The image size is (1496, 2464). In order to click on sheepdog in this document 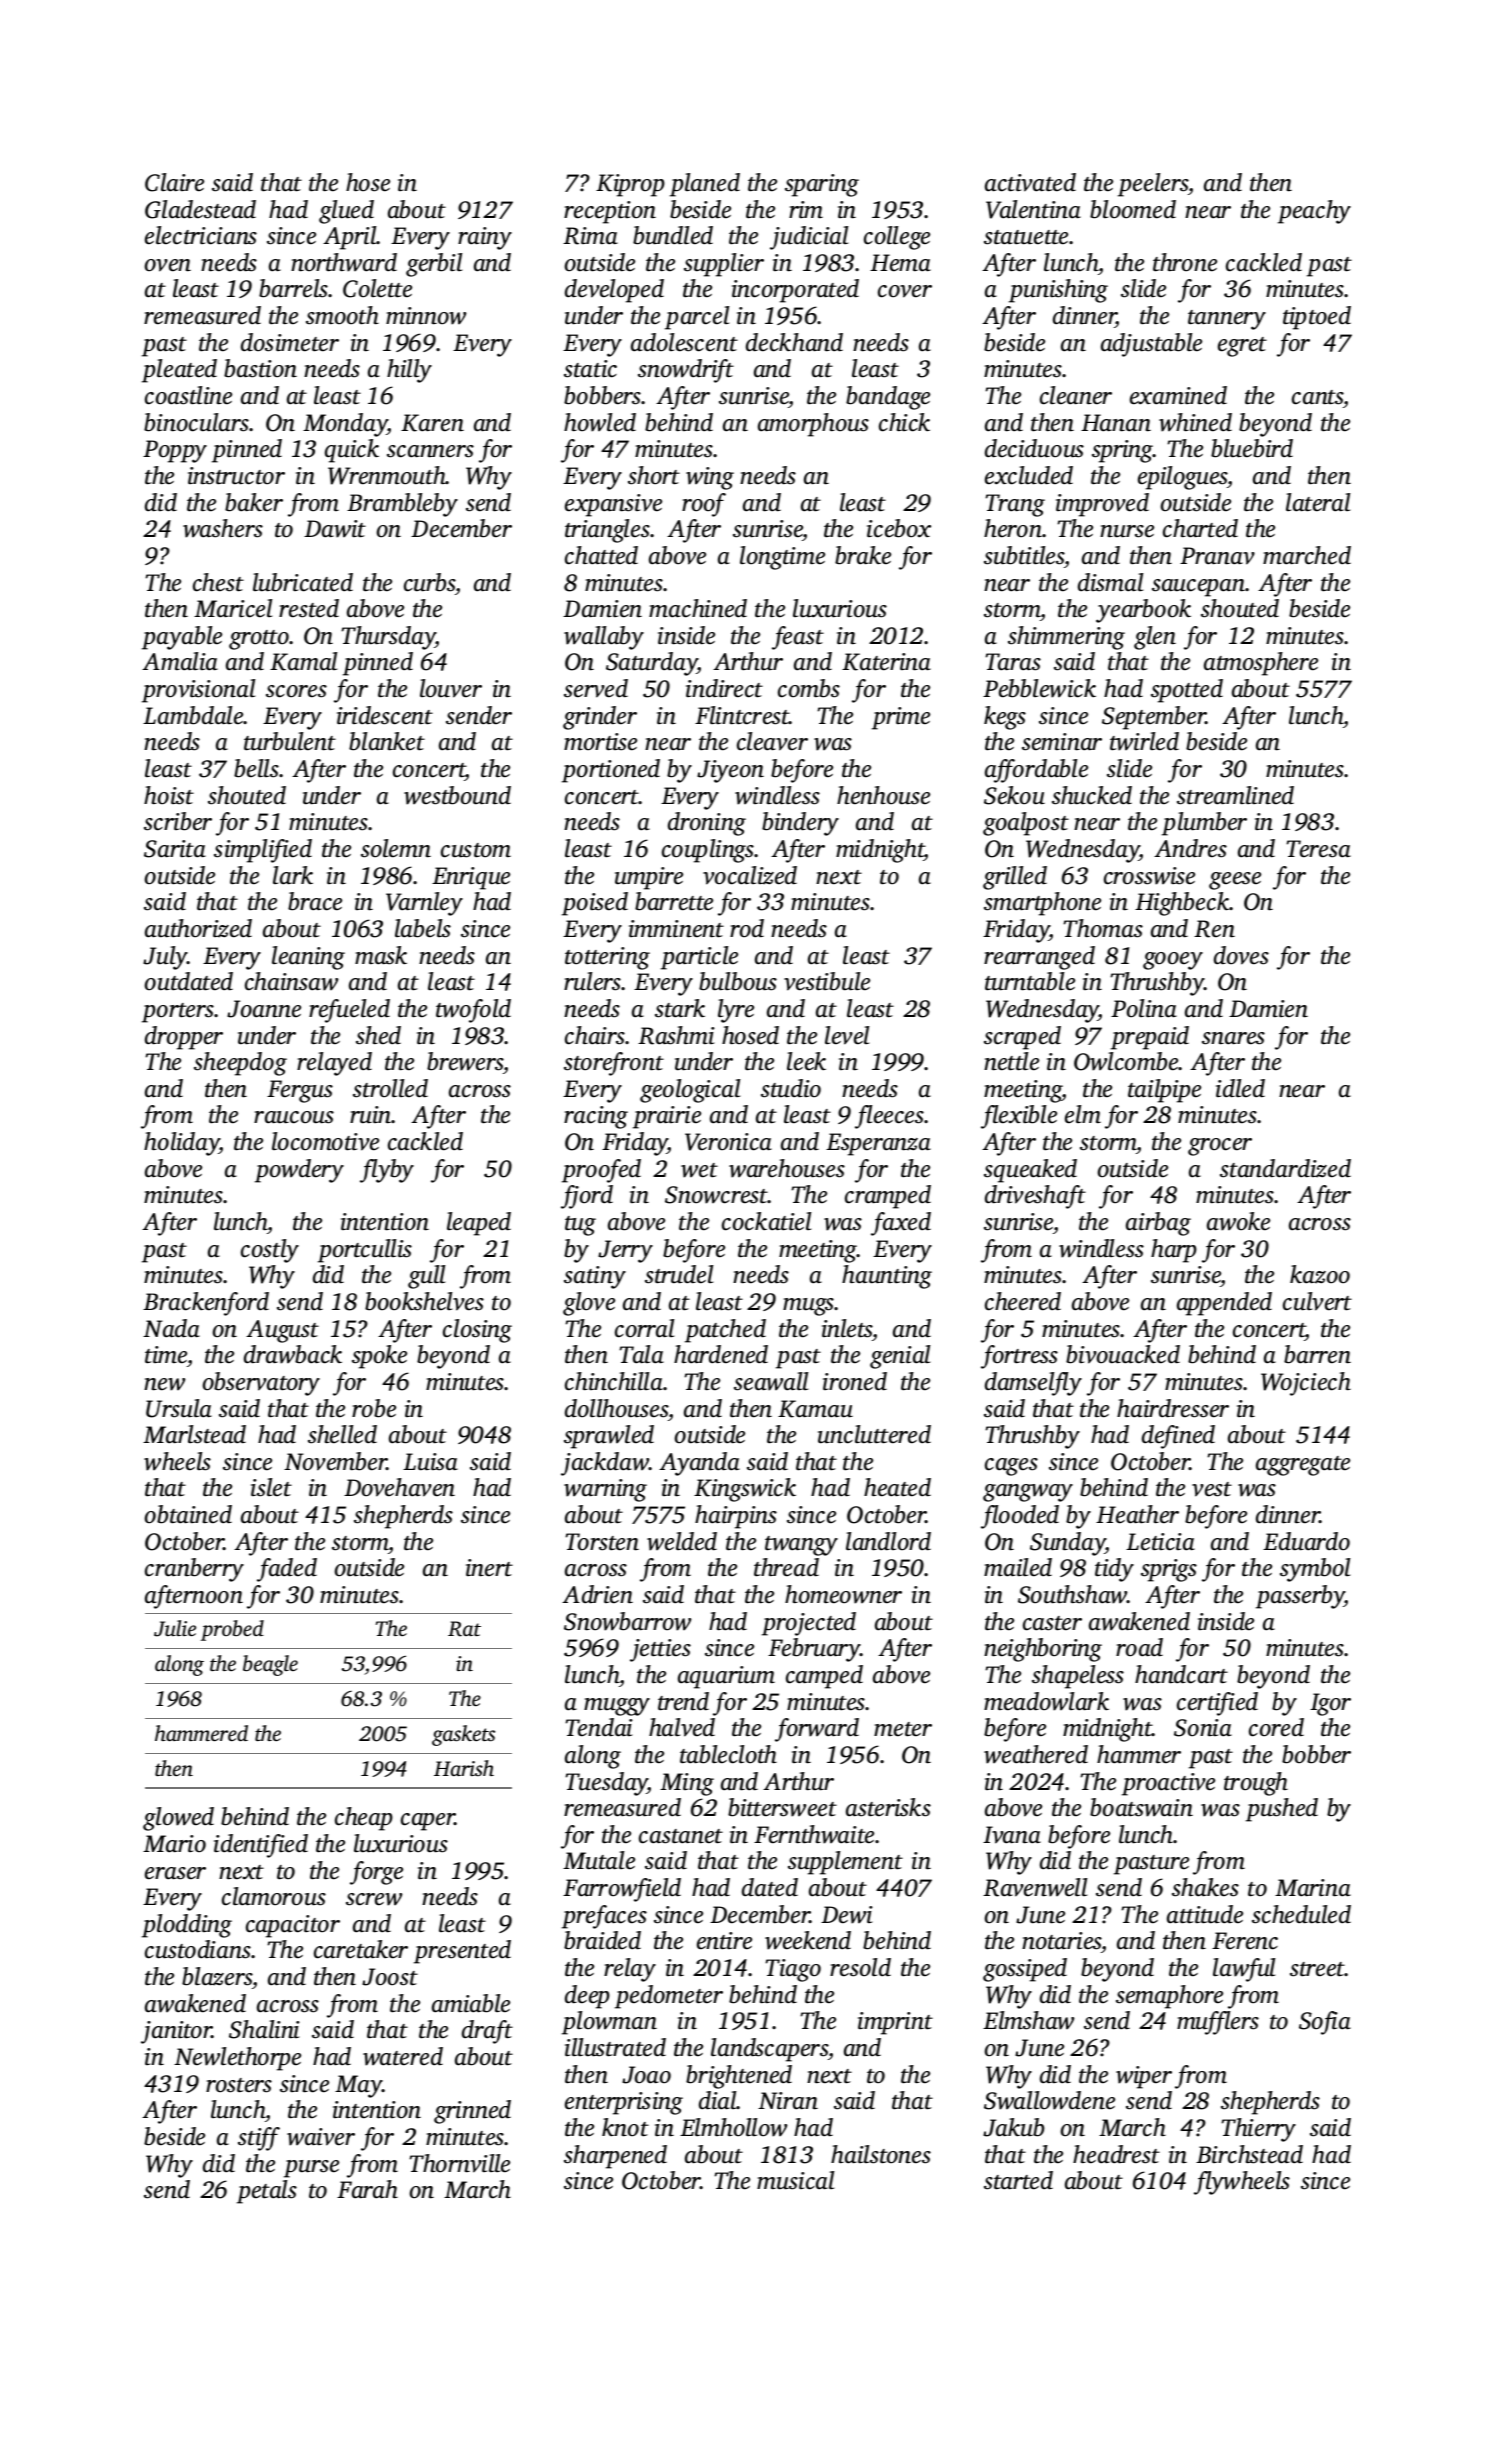, I will do `click(240, 1064)`.
